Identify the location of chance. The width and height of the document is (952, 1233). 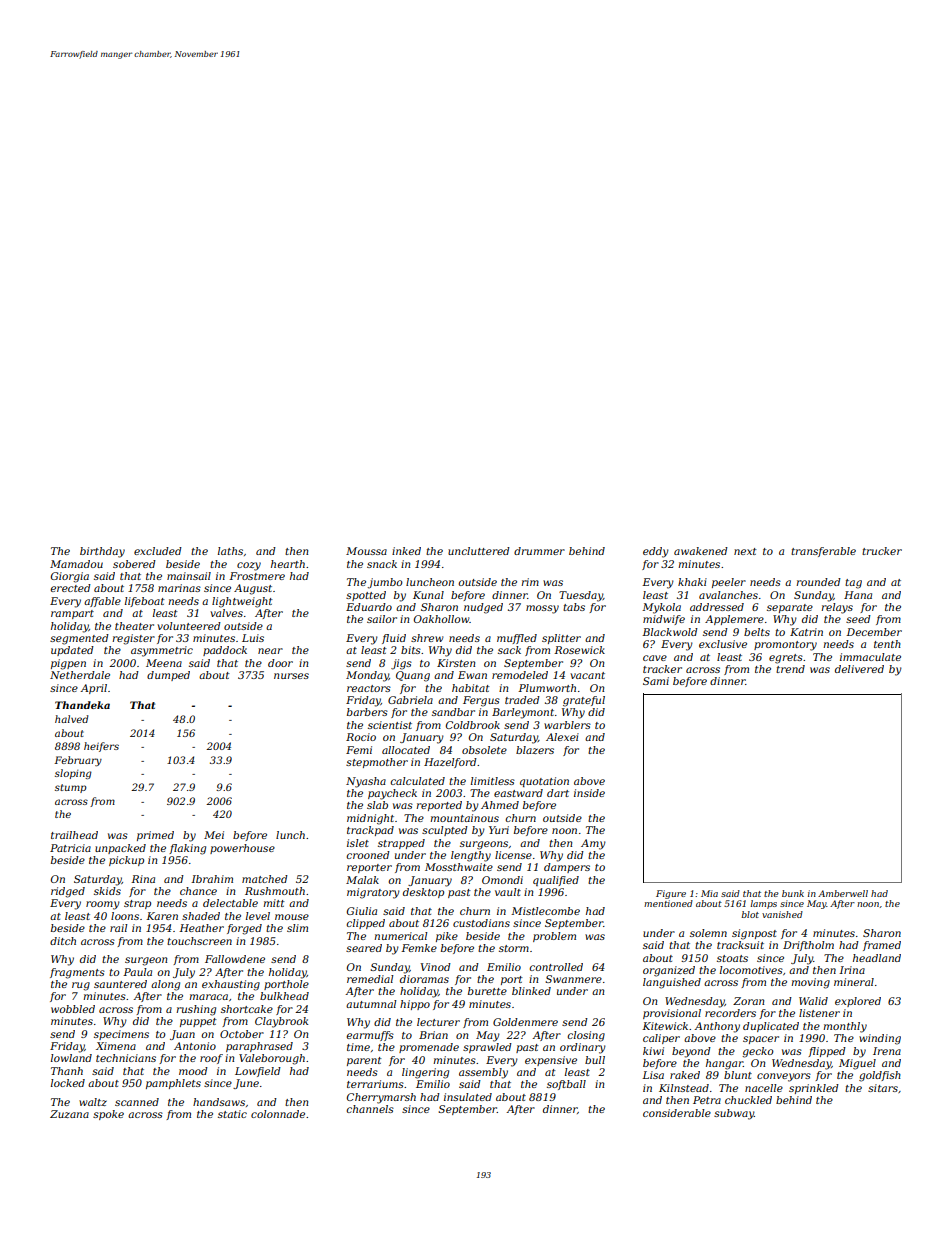
(198, 891).
